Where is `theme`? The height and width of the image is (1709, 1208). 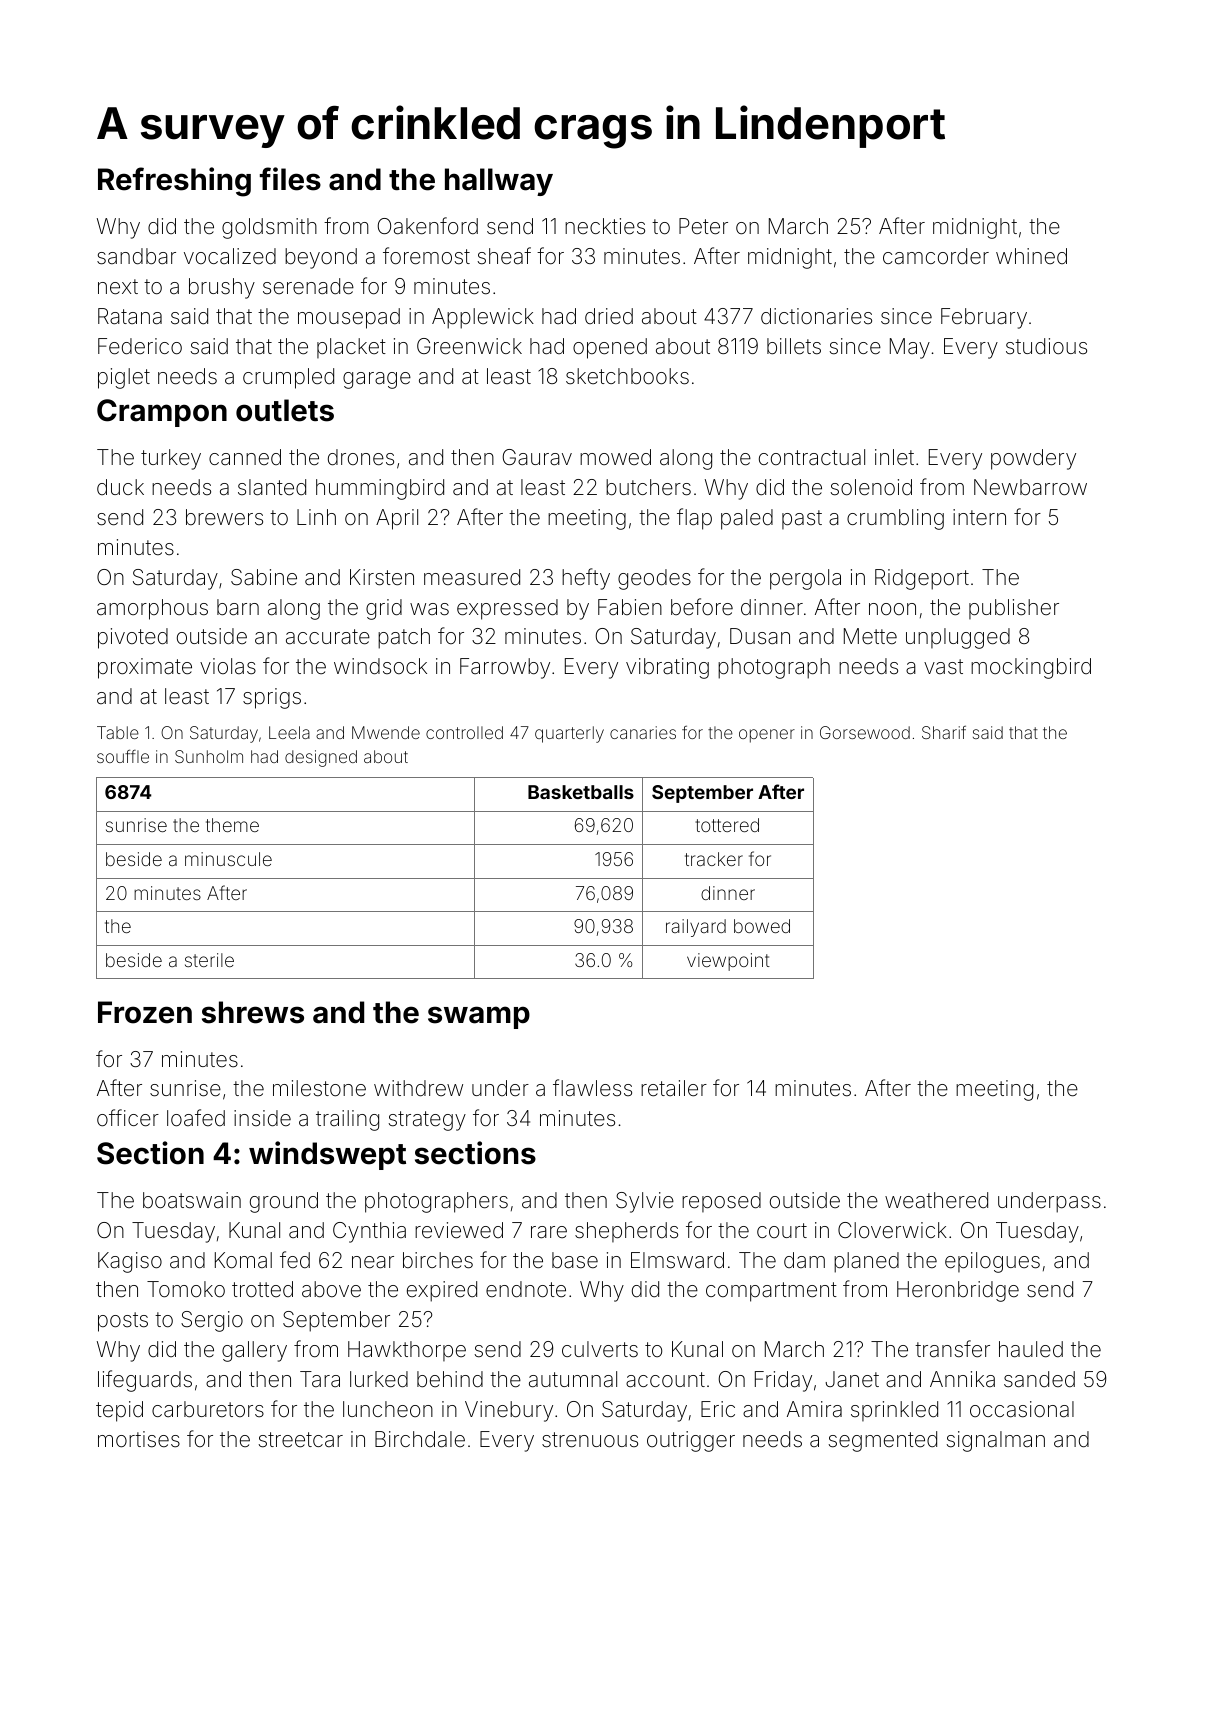
theme is located at coordinates (232, 825).
